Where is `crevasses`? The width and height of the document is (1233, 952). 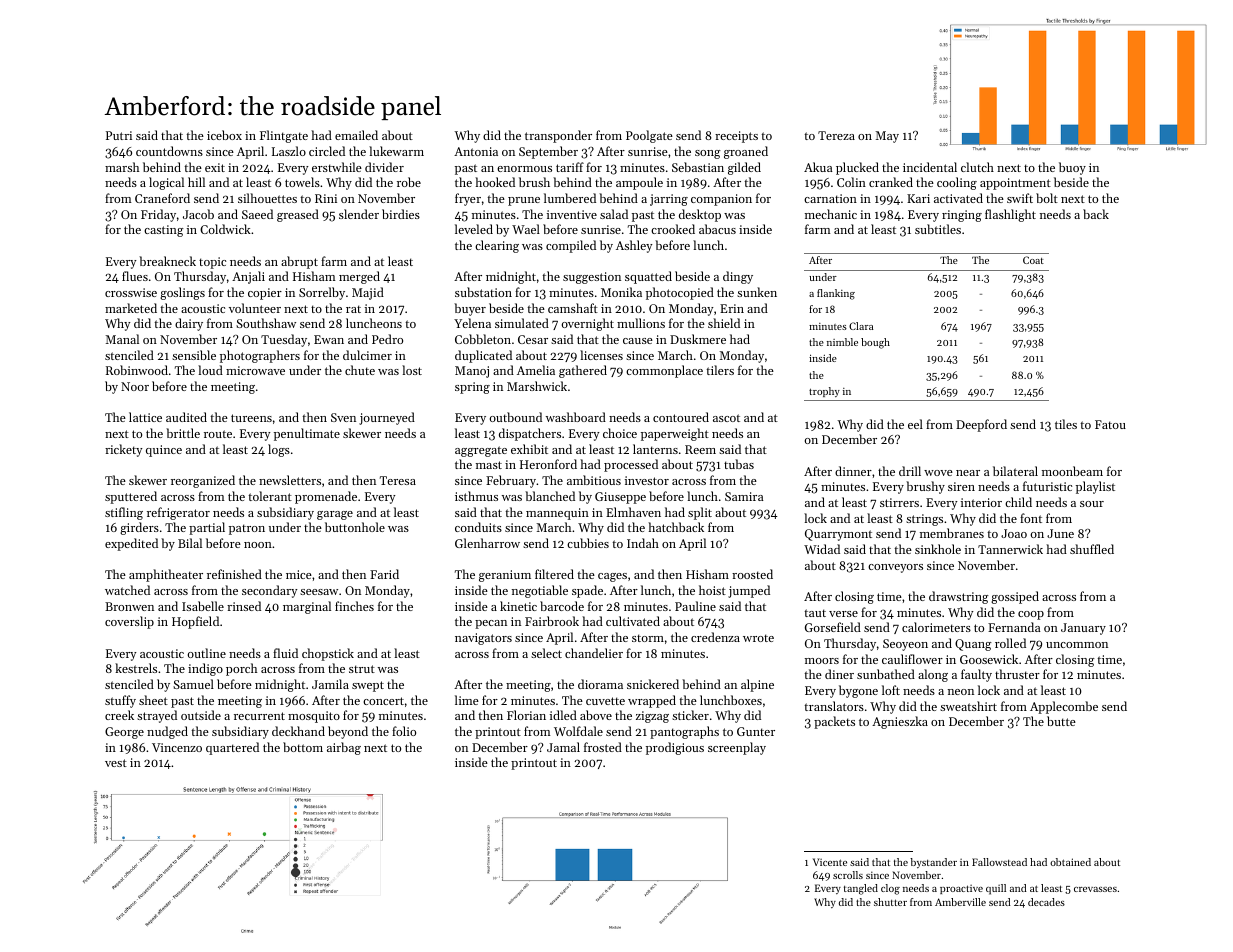
crevasses is located at coordinates (1095, 889).
